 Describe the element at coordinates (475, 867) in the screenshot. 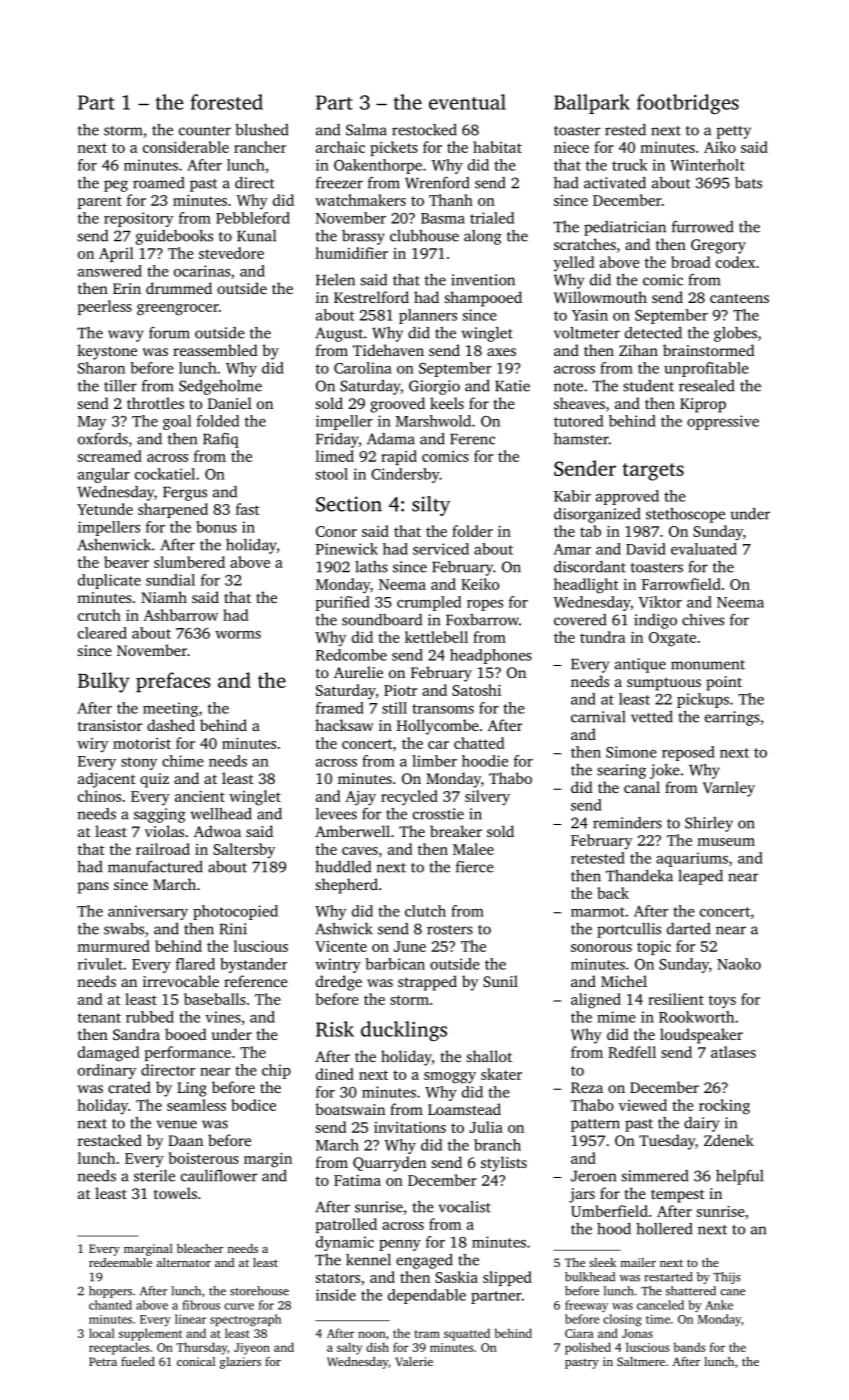

I see `fierce` at that location.
